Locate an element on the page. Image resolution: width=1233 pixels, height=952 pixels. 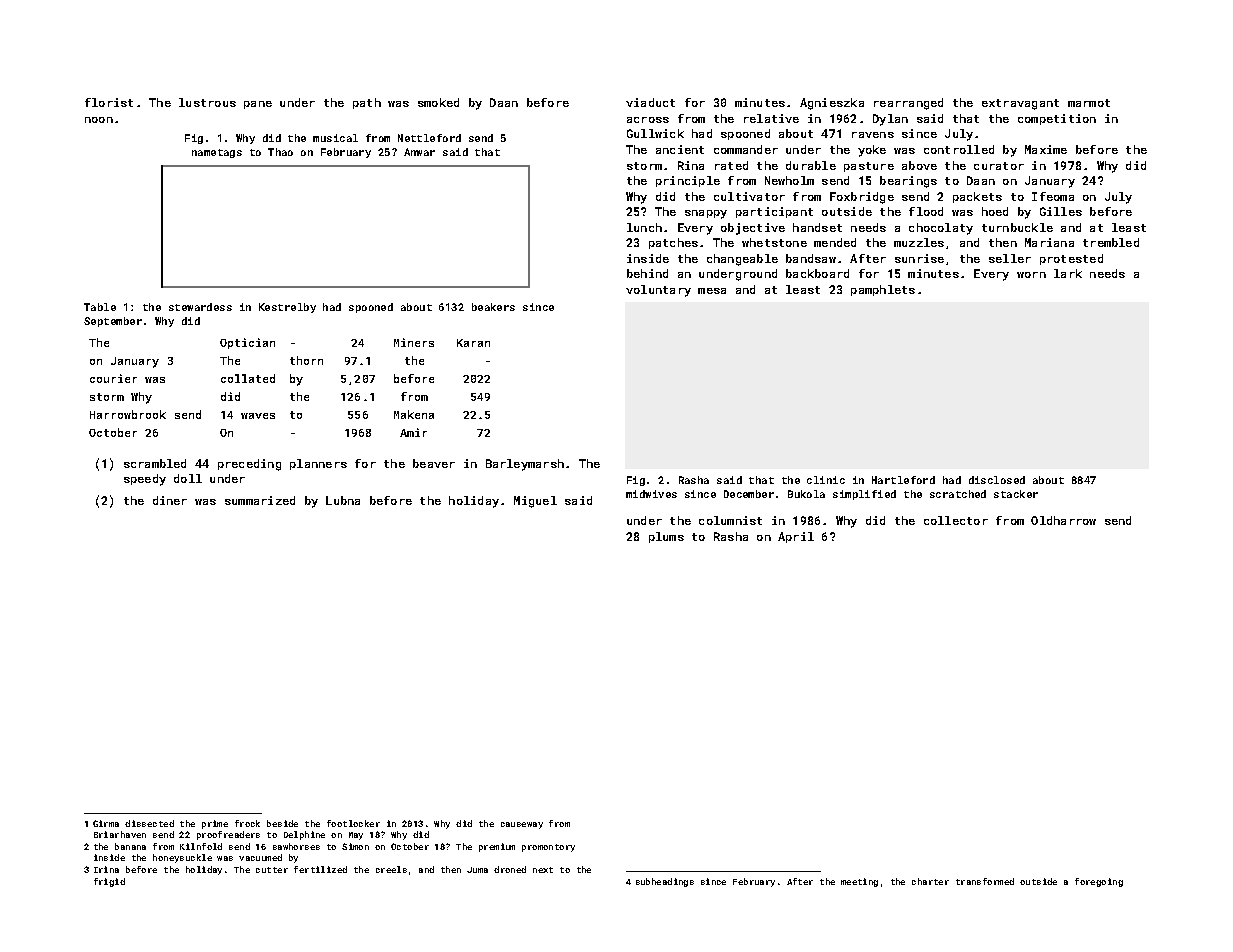
Karan is located at coordinates (473, 343).
